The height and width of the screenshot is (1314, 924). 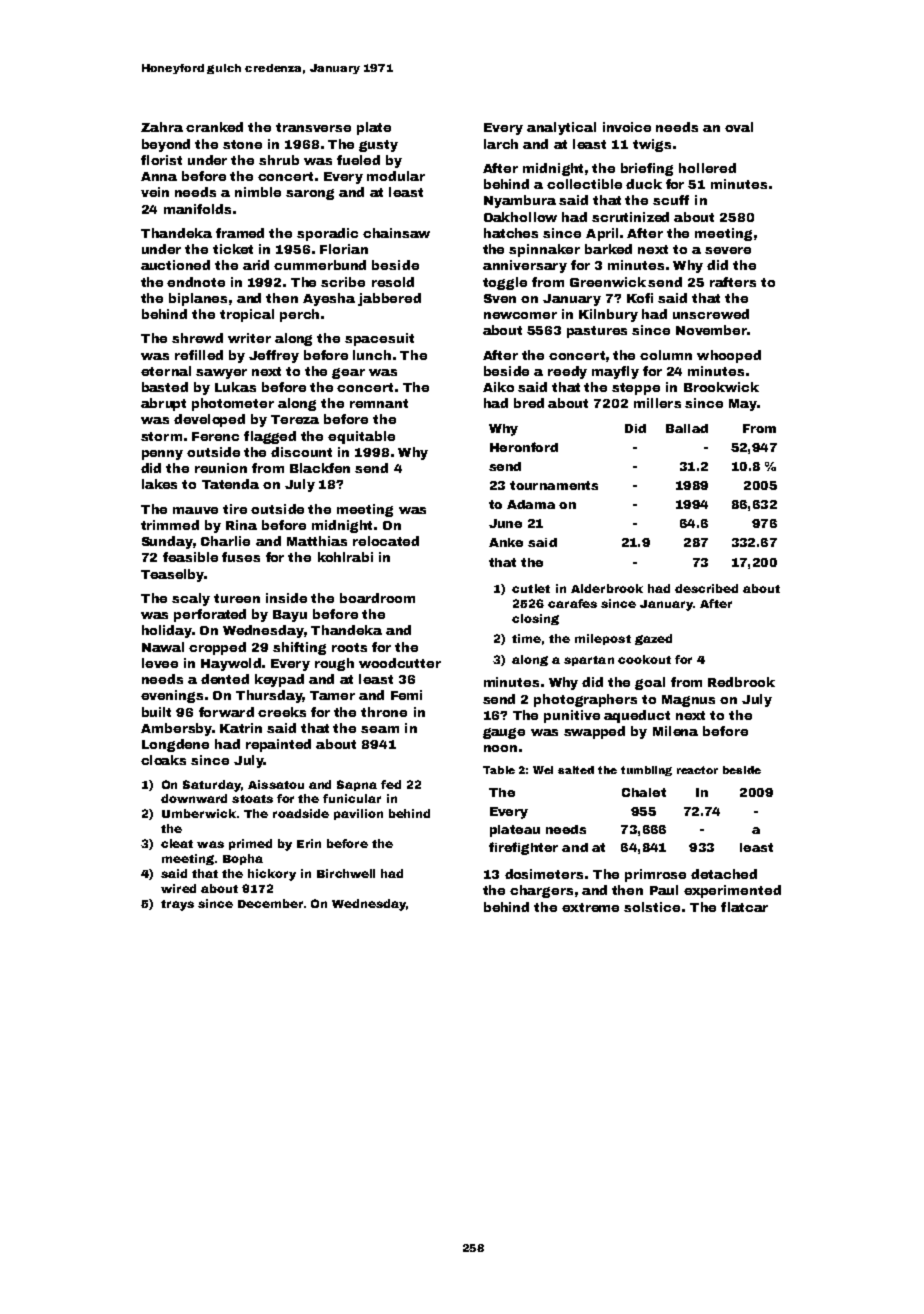 I want to click on severe, so click(x=728, y=250).
